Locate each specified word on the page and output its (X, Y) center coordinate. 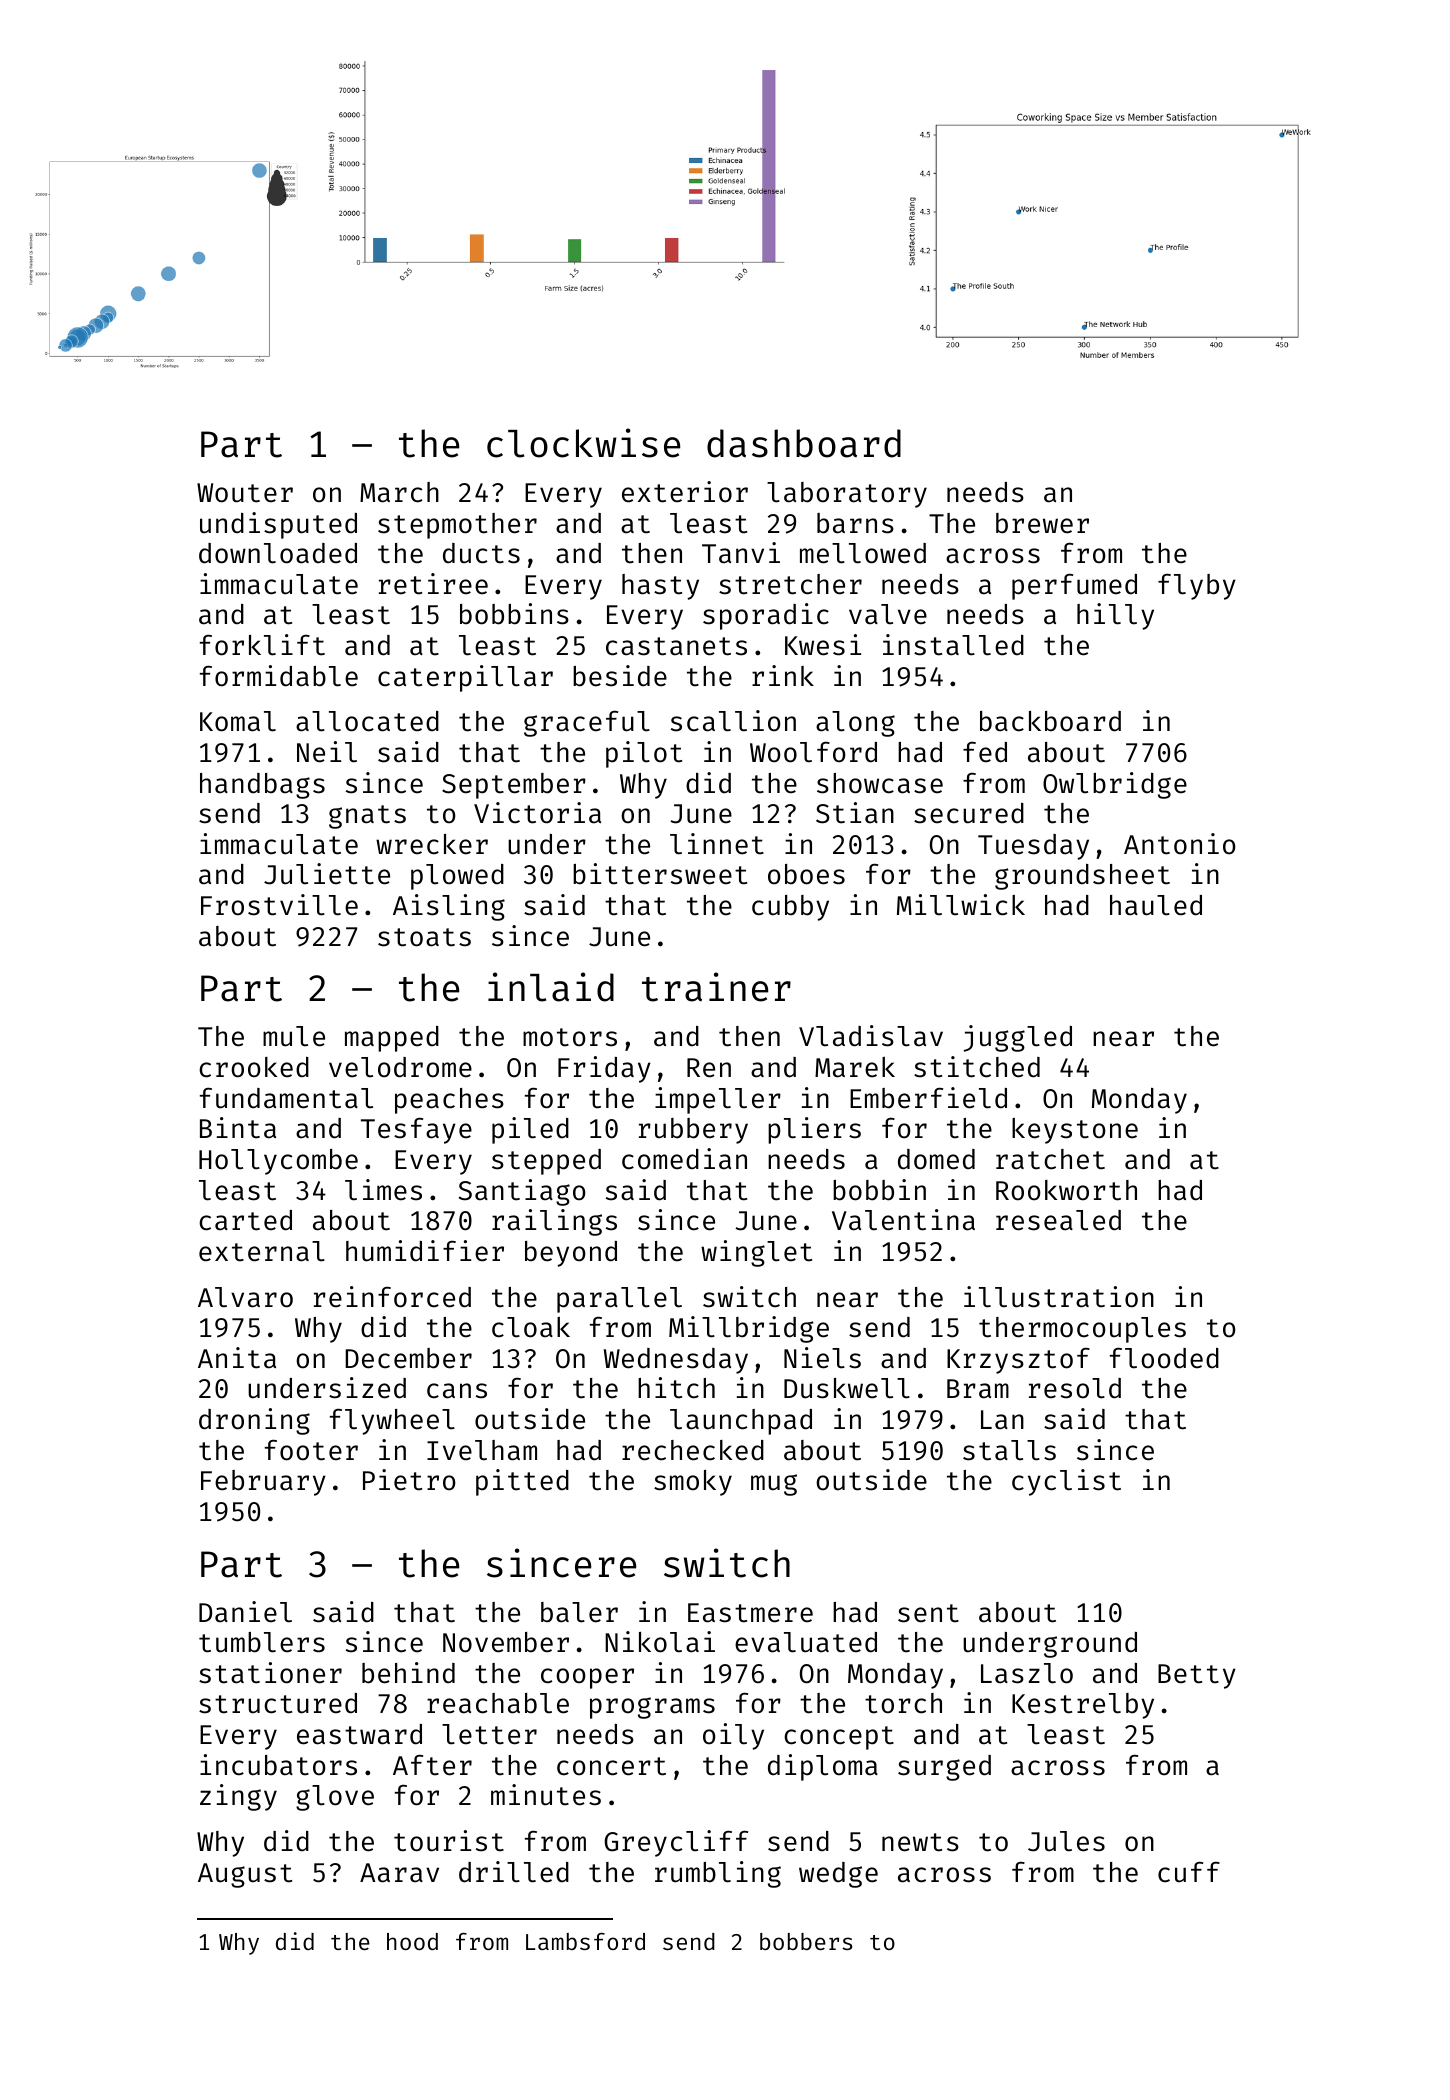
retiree (433, 584)
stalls (1009, 1450)
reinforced (392, 1297)
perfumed (1074, 586)
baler (579, 1612)
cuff (1189, 1872)
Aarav (399, 1873)
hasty (660, 587)
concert (611, 1766)
